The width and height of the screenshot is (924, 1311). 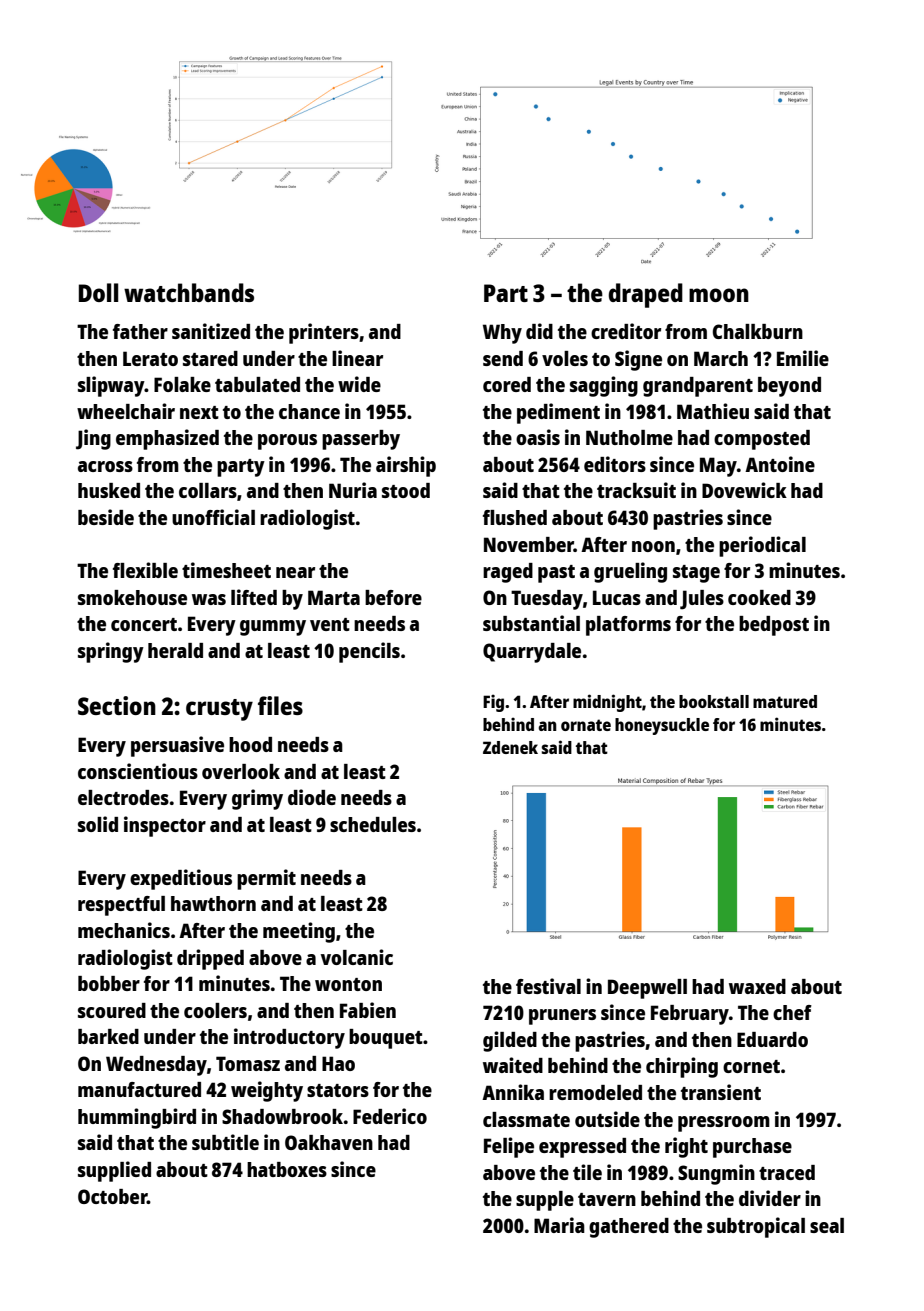 What do you see at coordinates (287, 1169) in the screenshot?
I see `hatboxes` at bounding box center [287, 1169].
